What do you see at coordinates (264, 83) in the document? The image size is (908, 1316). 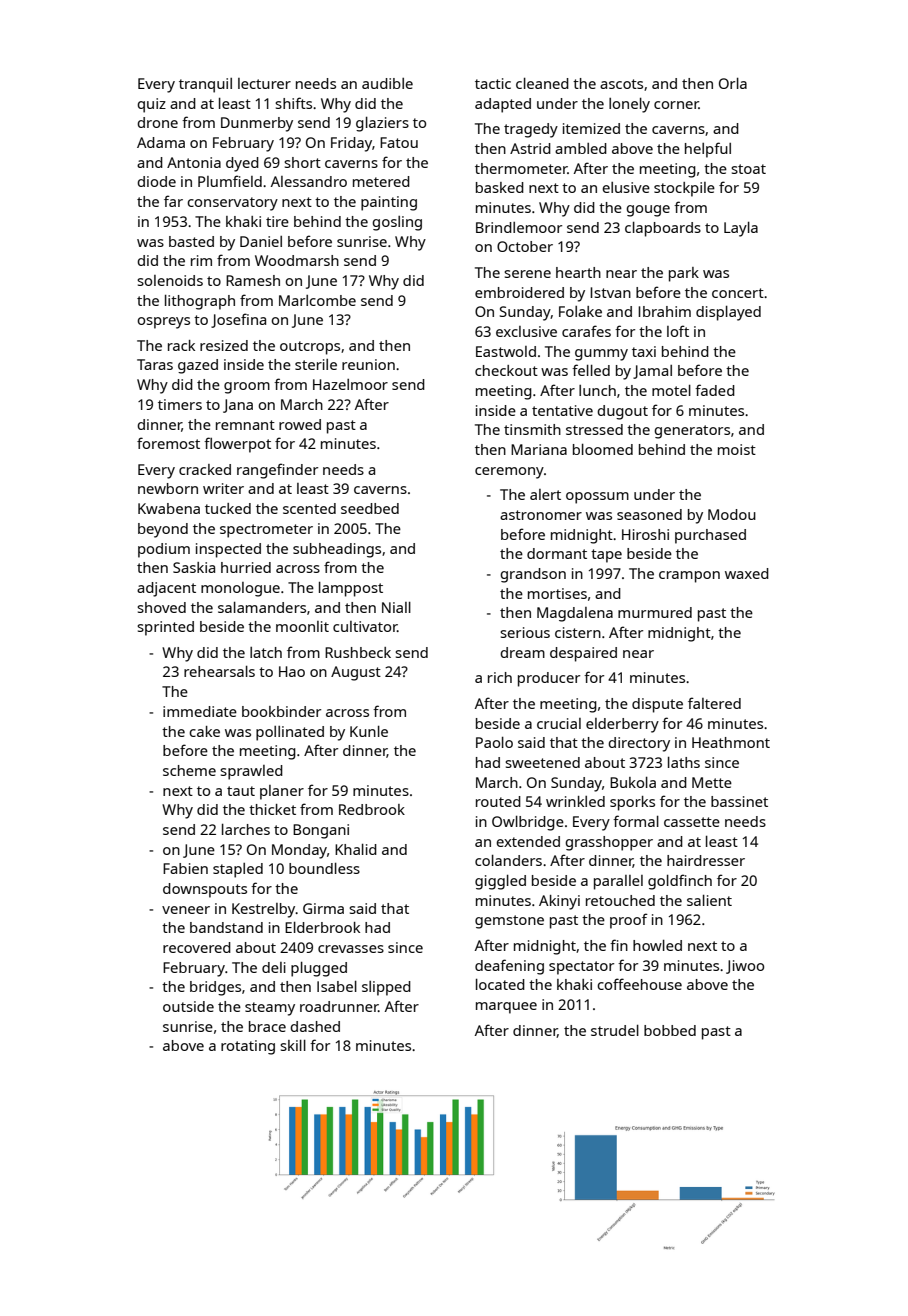 I see `lecturer` at bounding box center [264, 83].
